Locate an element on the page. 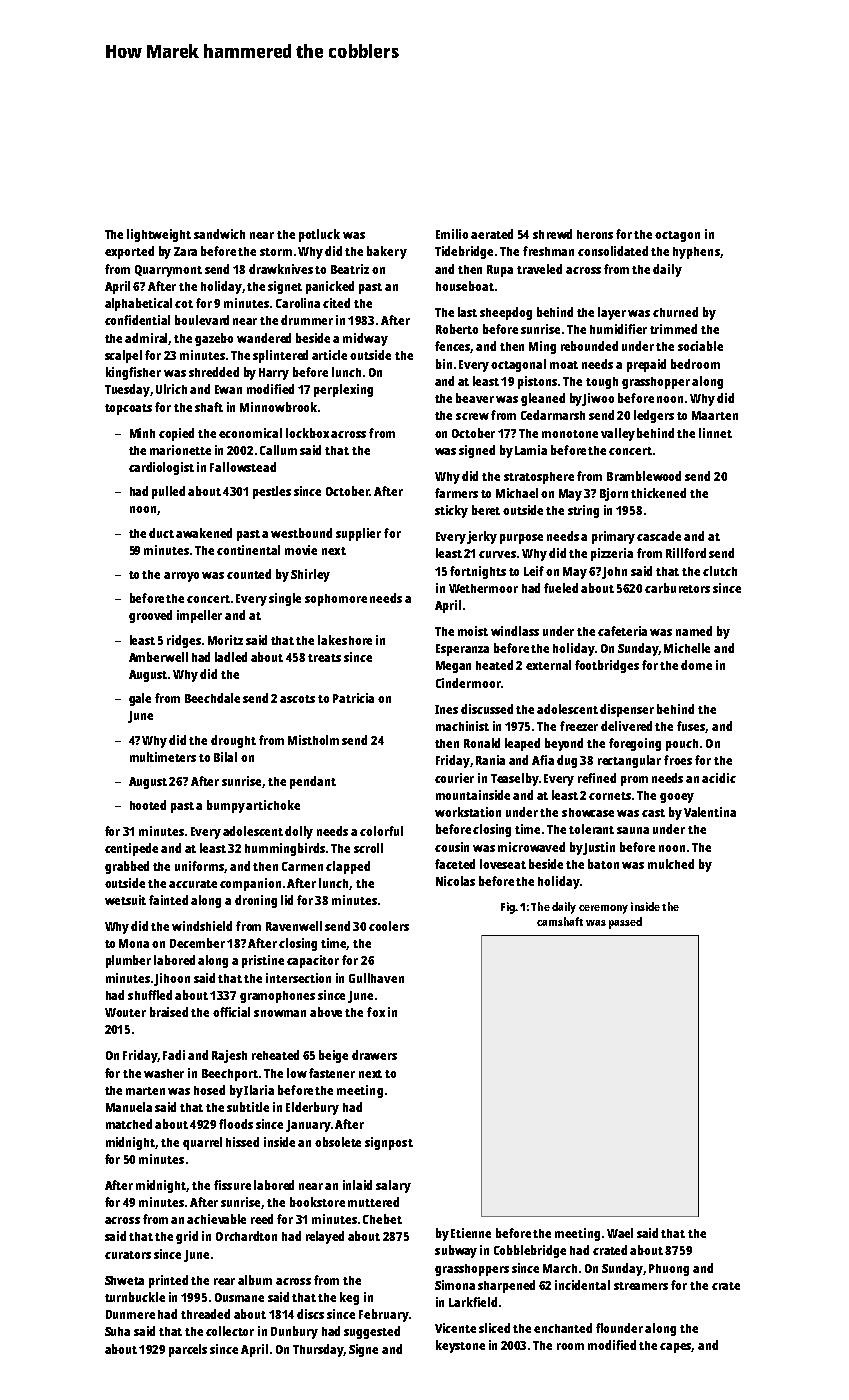 This image has height=1400, width=849. sticky is located at coordinates (451, 511).
